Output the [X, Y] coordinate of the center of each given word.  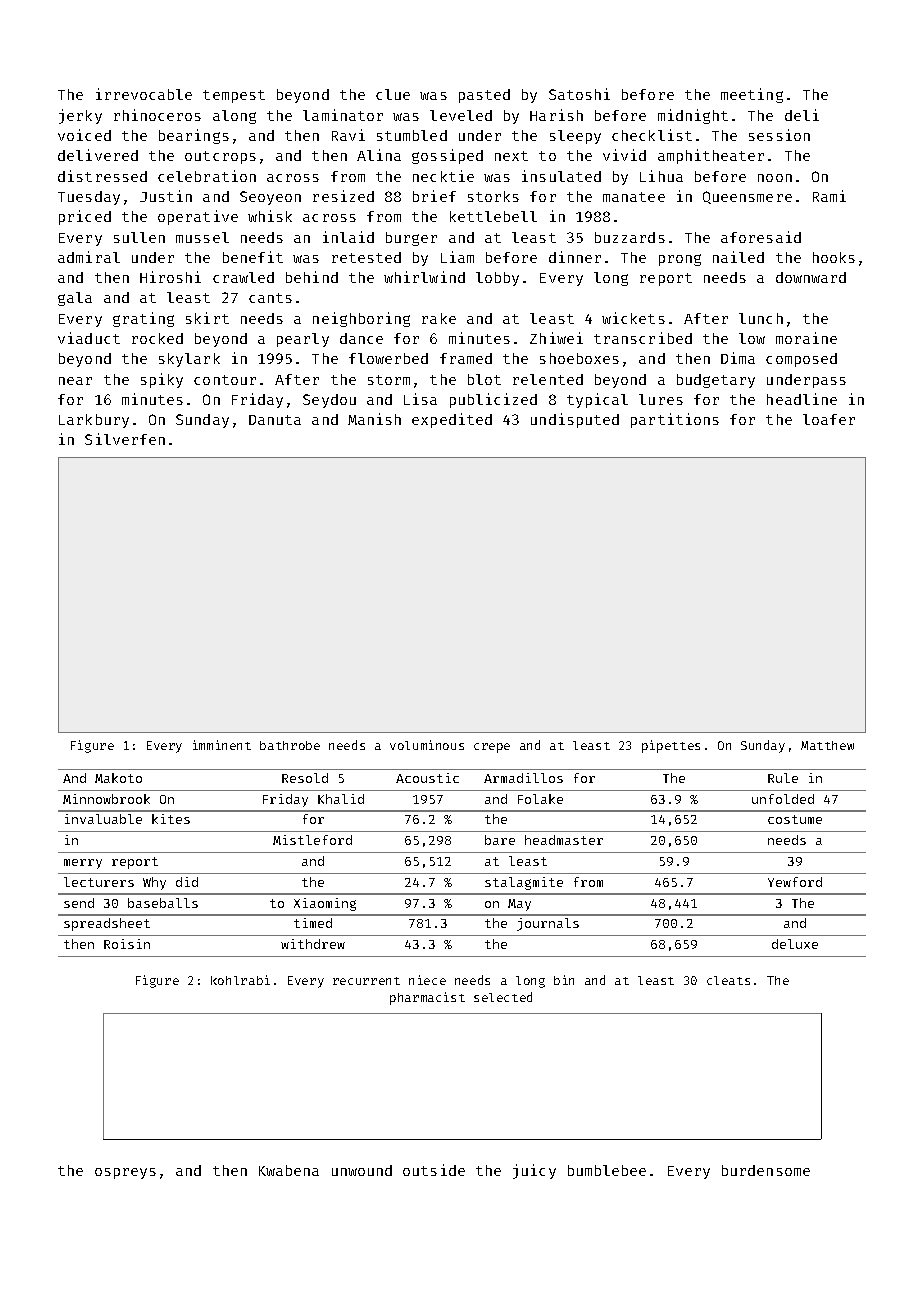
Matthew [827, 745]
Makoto [118, 778]
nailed [738, 257]
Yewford [795, 882]
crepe [492, 748]
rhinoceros [157, 115]
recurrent [366, 981]
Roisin [127, 944]
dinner [575, 257]
